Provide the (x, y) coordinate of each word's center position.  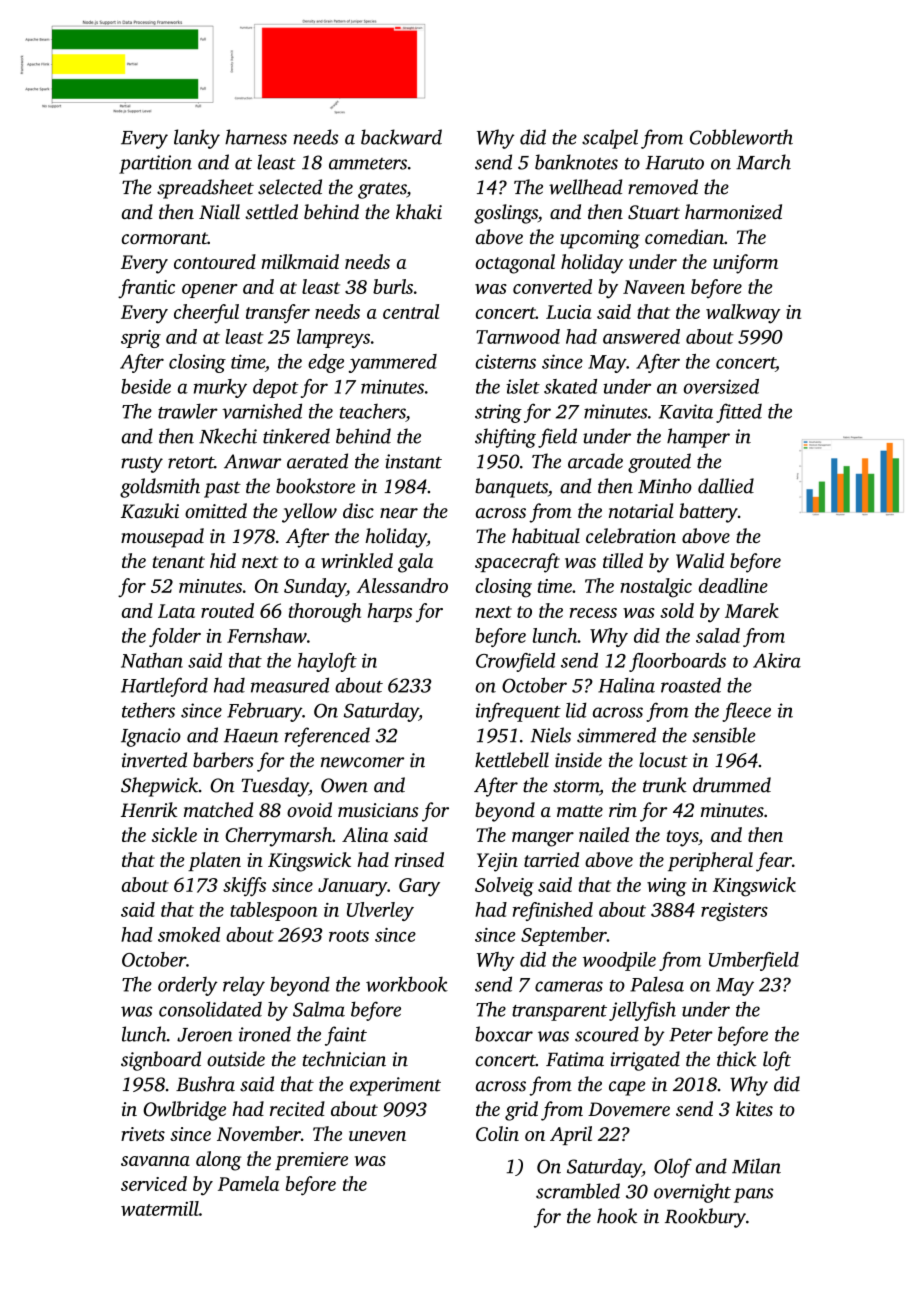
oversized (721, 386)
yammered (392, 363)
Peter (691, 1035)
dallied (726, 486)
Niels (551, 735)
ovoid (309, 809)
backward (401, 137)
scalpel (610, 139)
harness (256, 137)
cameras (569, 986)
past (222, 489)
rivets (143, 1134)
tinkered (296, 436)
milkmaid (300, 261)
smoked (189, 934)
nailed (604, 834)
